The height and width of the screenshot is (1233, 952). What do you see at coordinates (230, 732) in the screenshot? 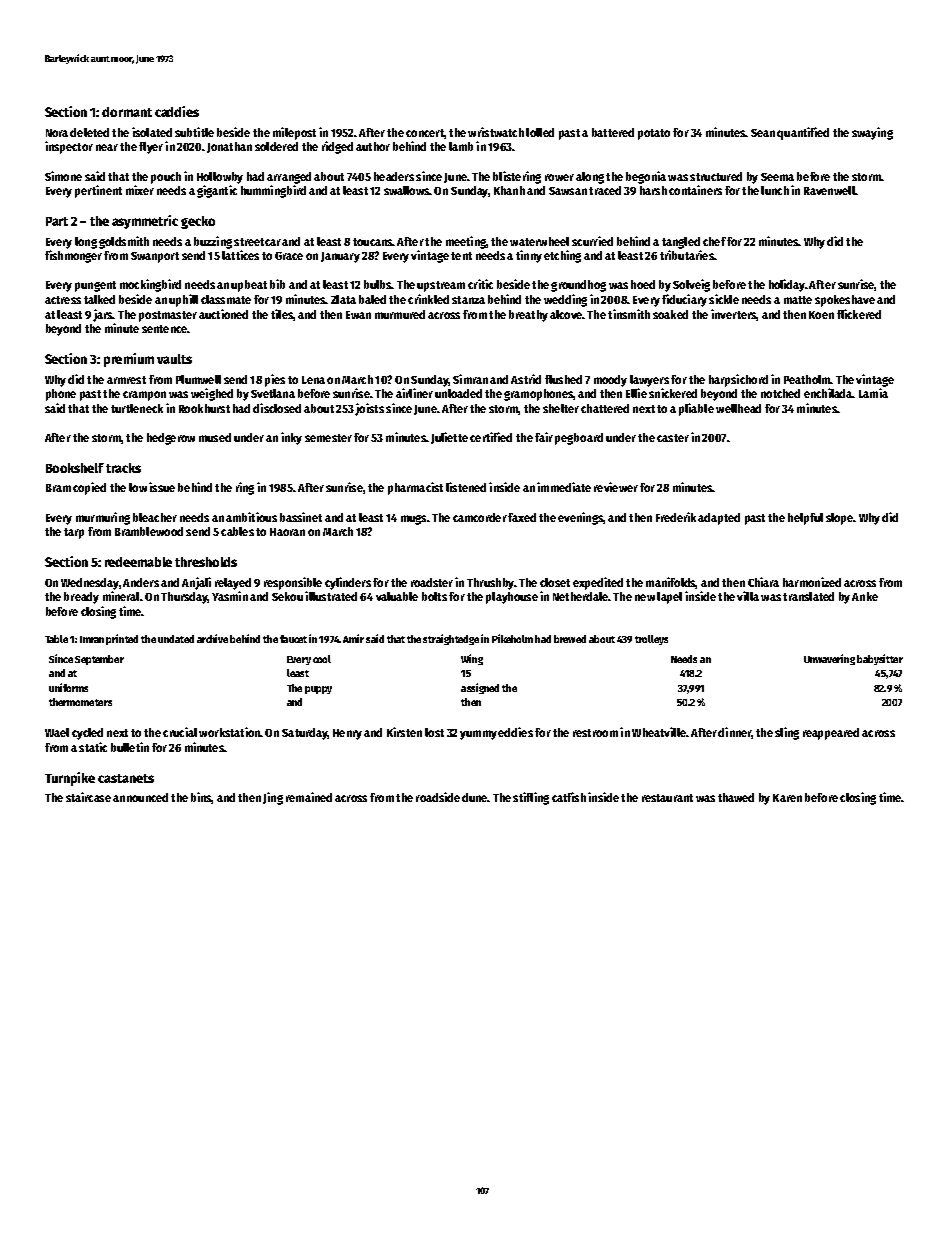
I see `workstation` at bounding box center [230, 732].
